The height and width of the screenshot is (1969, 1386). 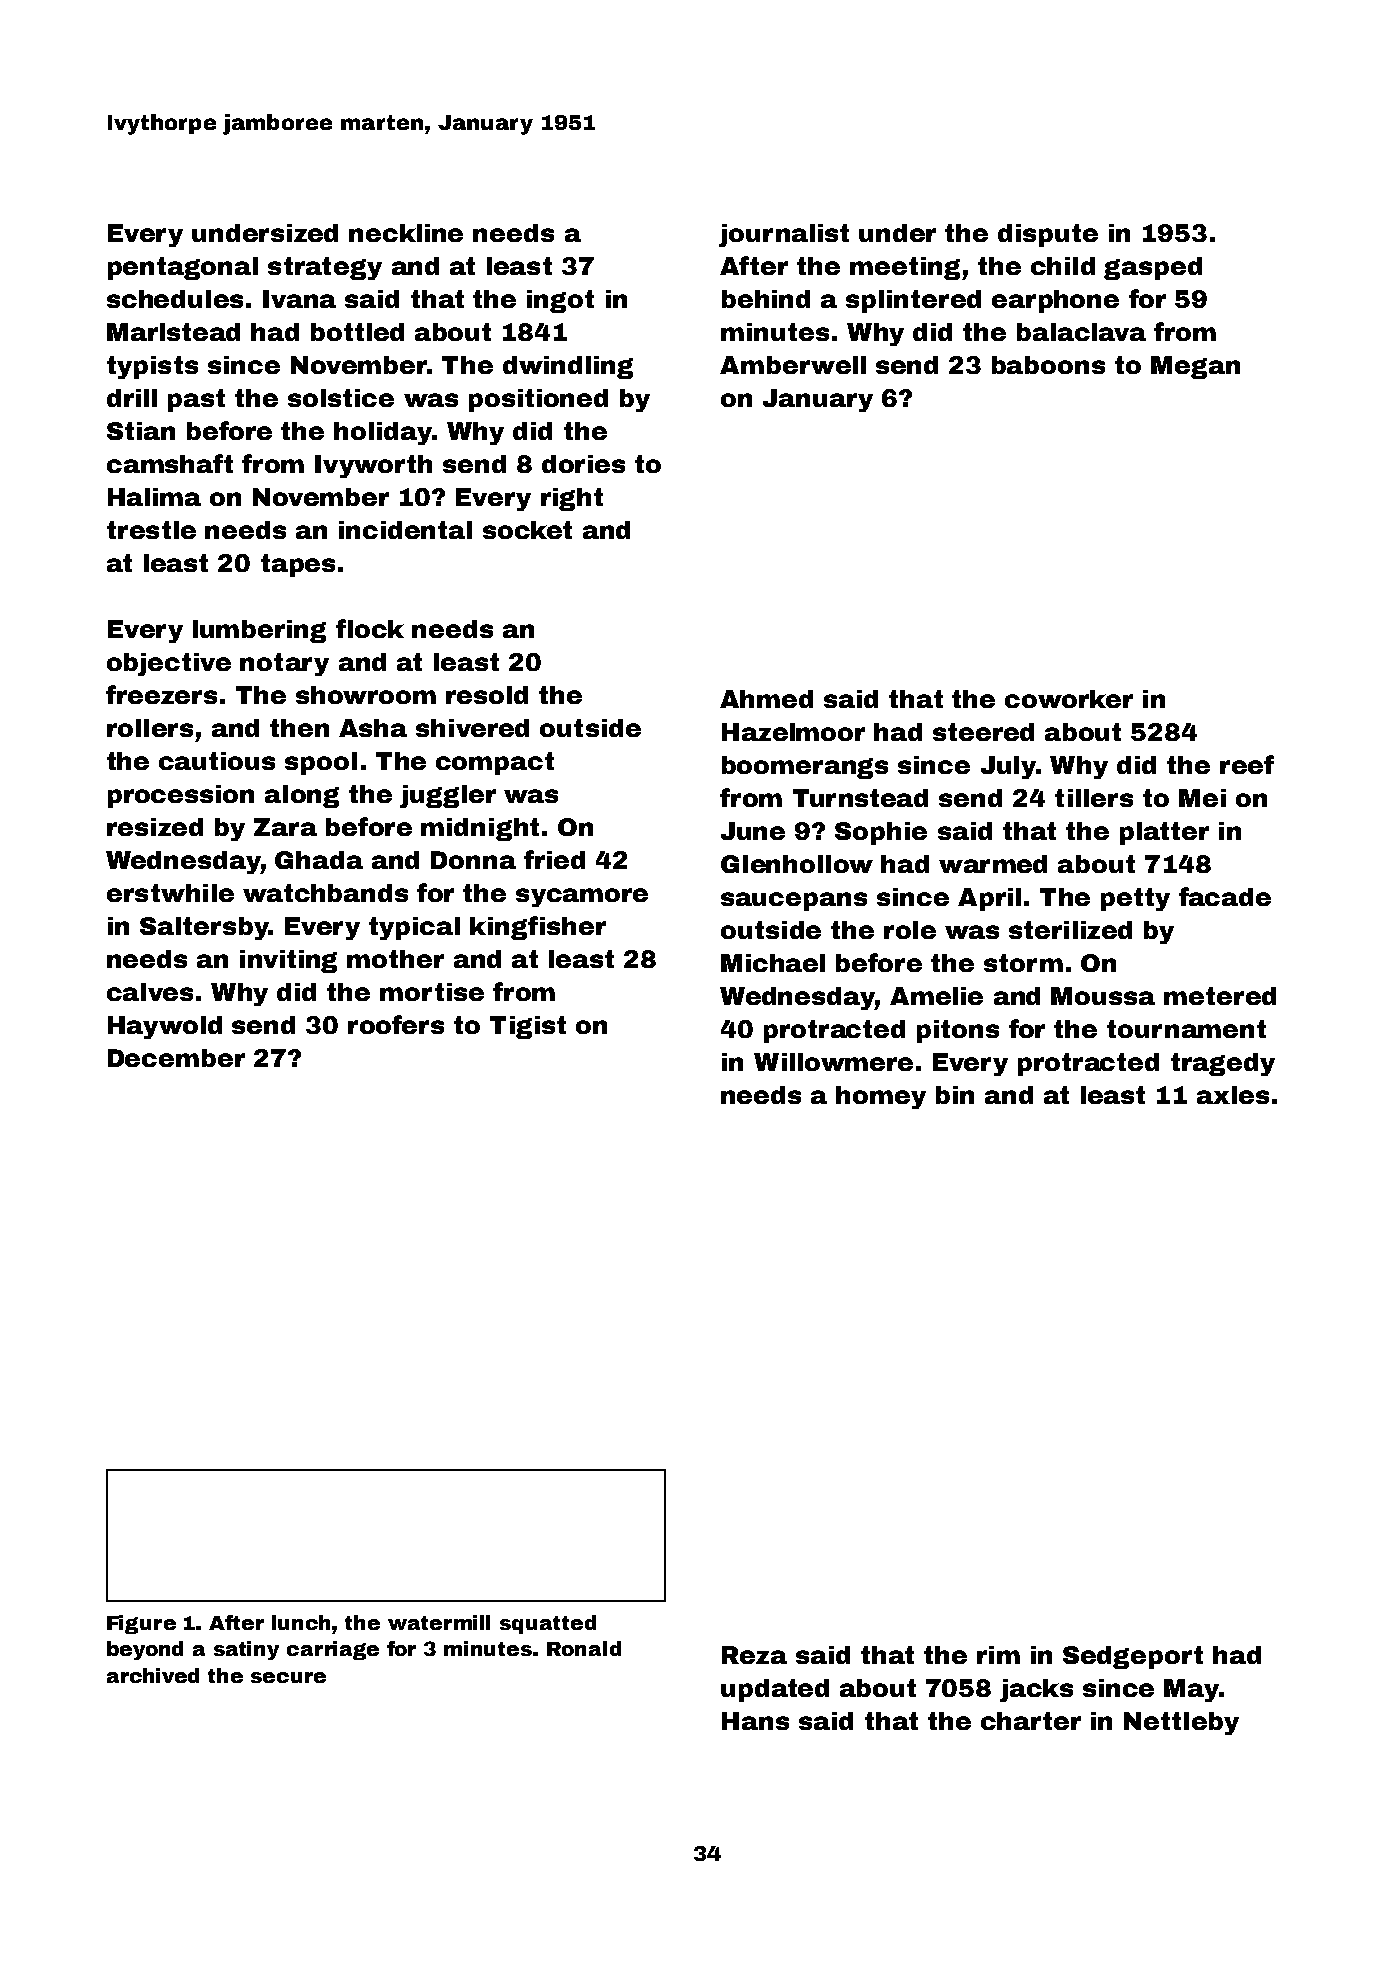 I want to click on bin, so click(x=955, y=1095).
